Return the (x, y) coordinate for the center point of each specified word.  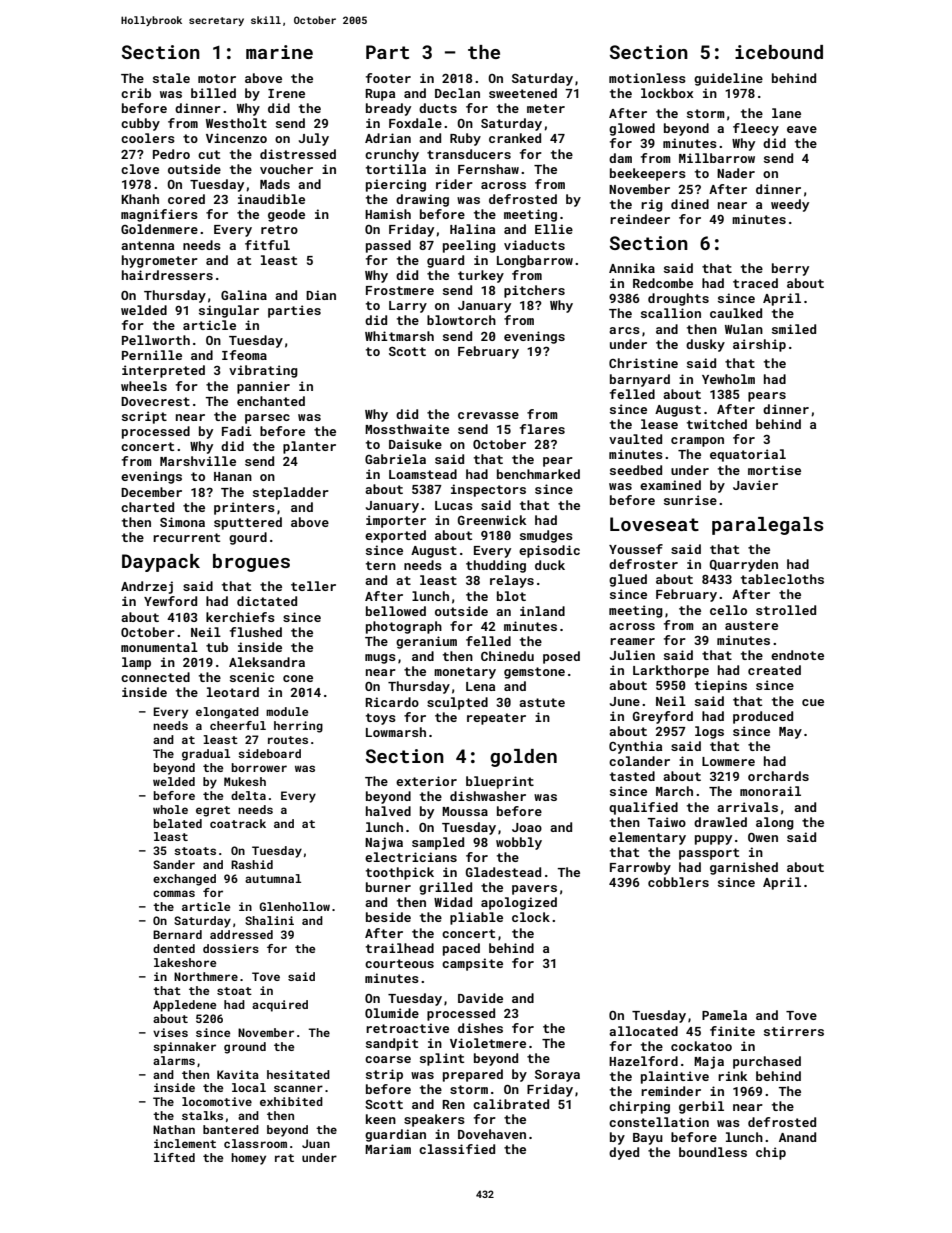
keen (381, 1119)
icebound (779, 52)
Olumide (392, 1013)
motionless (647, 78)
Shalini (269, 920)
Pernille (152, 355)
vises (170, 1032)
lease (659, 424)
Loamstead (423, 474)
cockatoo (701, 1046)
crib (136, 93)
